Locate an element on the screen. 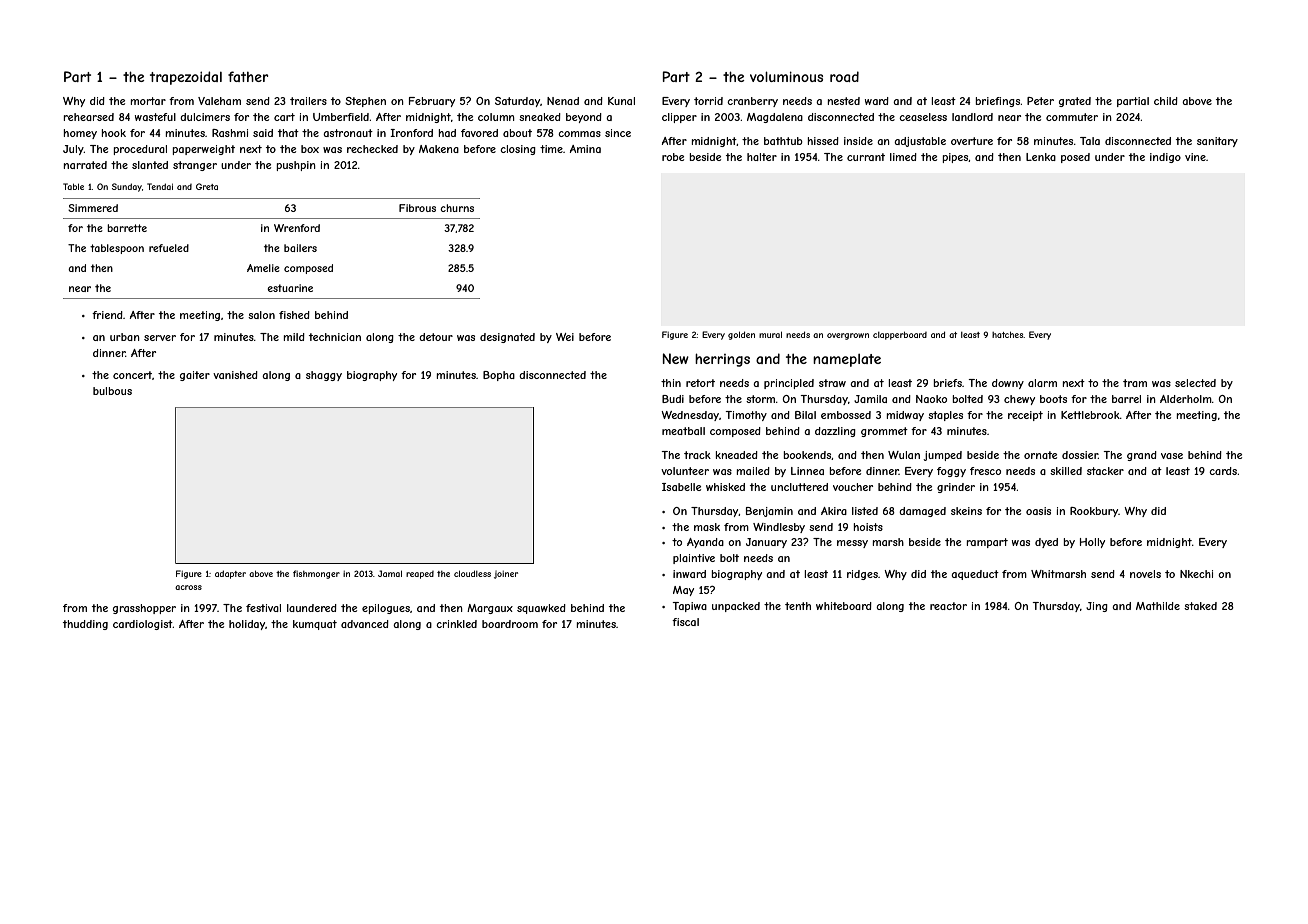 This screenshot has height=924, width=1308. estuarine is located at coordinates (290, 288).
